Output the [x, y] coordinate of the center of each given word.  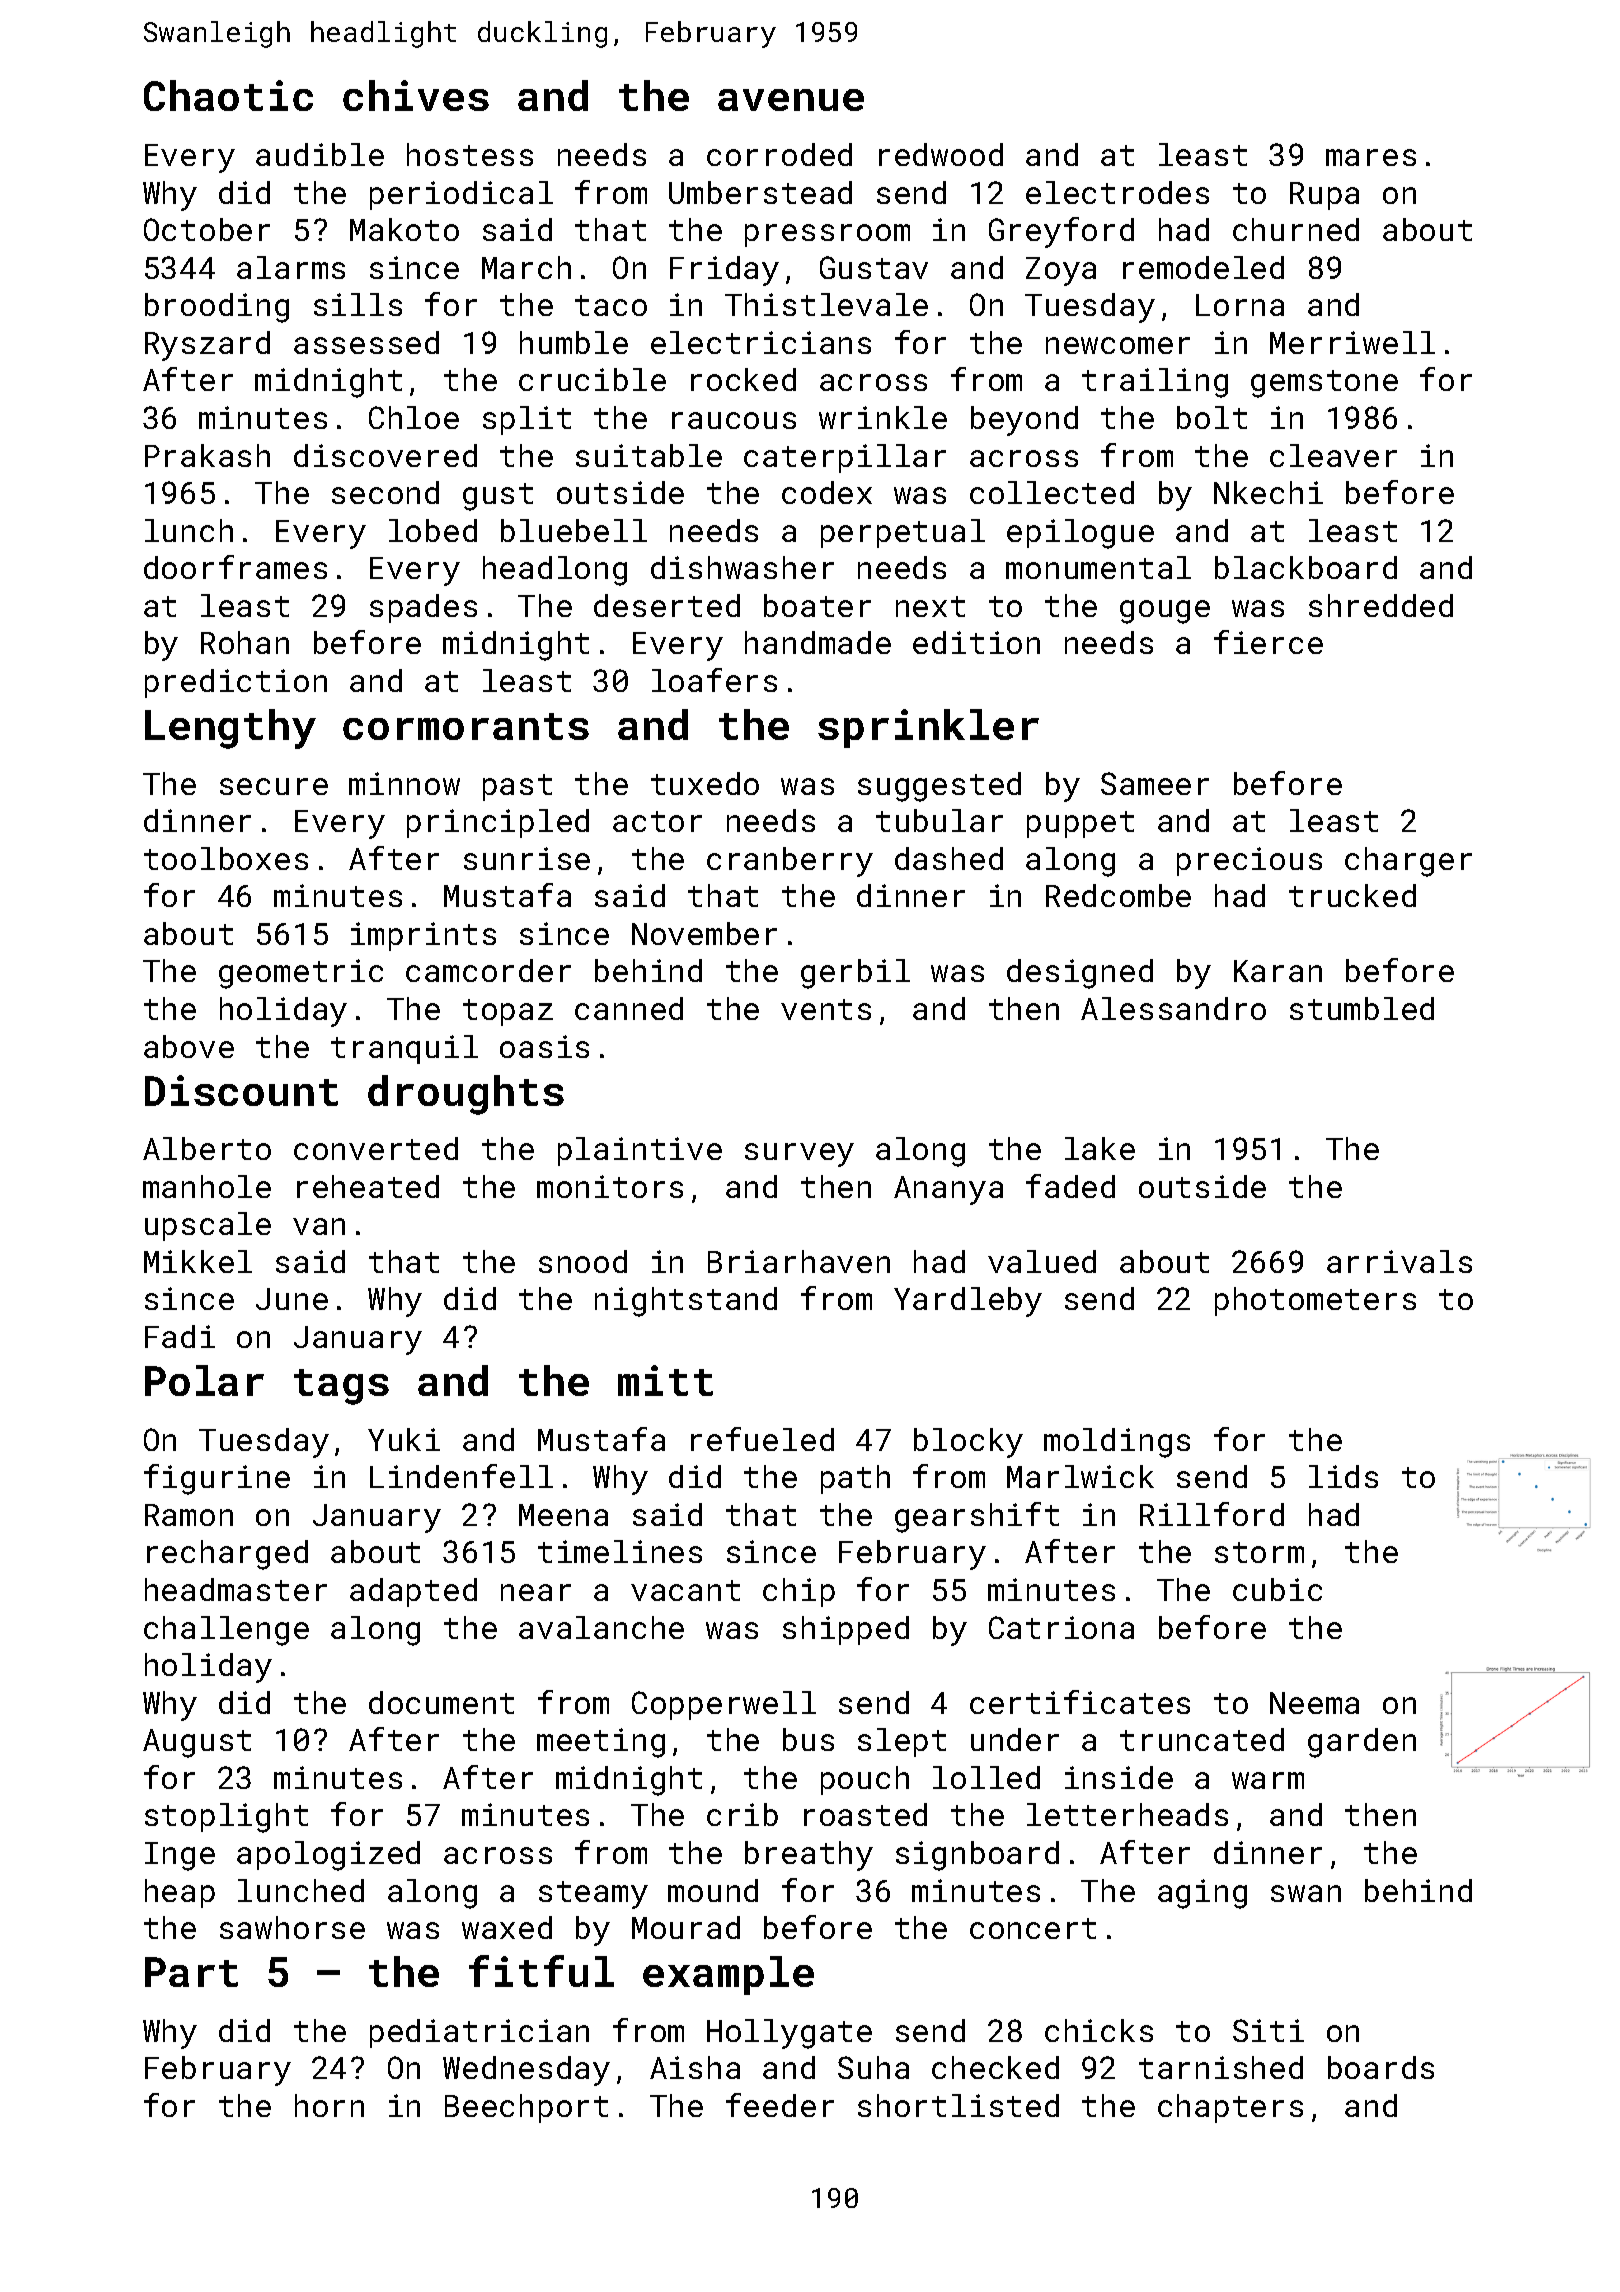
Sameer [1155, 783]
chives [416, 95]
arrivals [1399, 1261]
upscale [208, 1226]
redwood [941, 154]
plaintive [640, 1151]
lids [1343, 1476]
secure [274, 786]
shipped [846, 1630]
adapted [413, 1592]
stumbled [1362, 1008]
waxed [507, 1927]
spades [423, 608]
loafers [714, 680]
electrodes [1117, 192]
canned [629, 1008]
